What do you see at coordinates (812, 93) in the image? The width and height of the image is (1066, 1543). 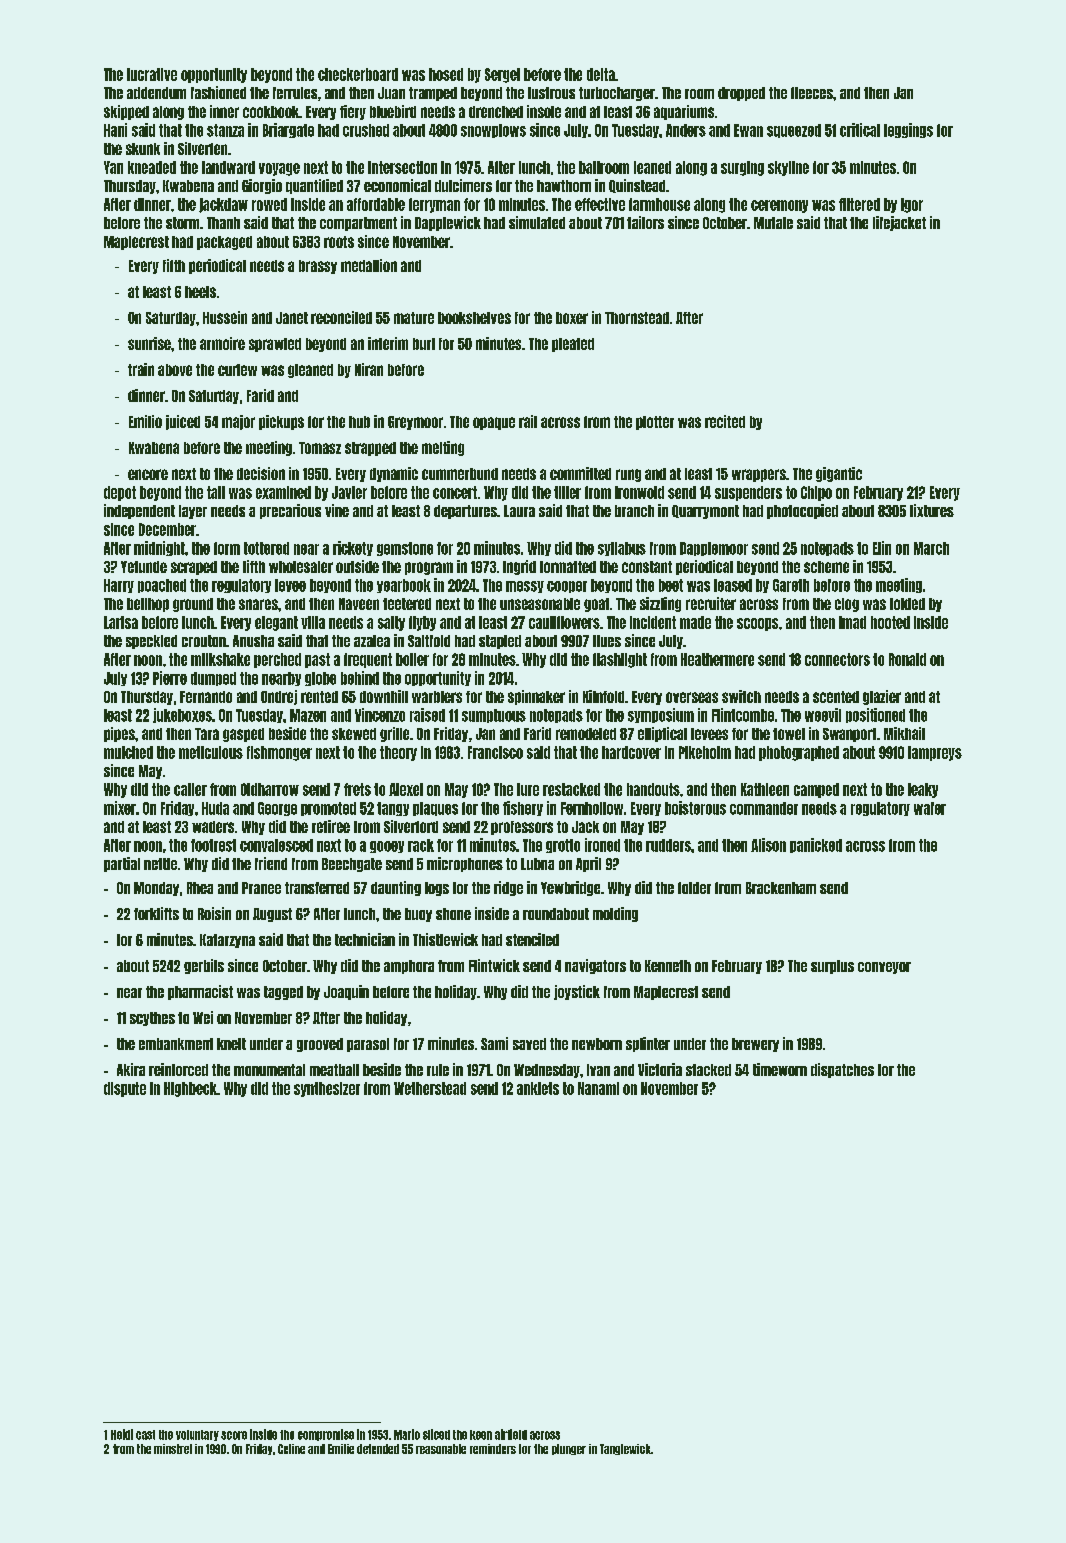 I see `fleeces` at bounding box center [812, 93].
